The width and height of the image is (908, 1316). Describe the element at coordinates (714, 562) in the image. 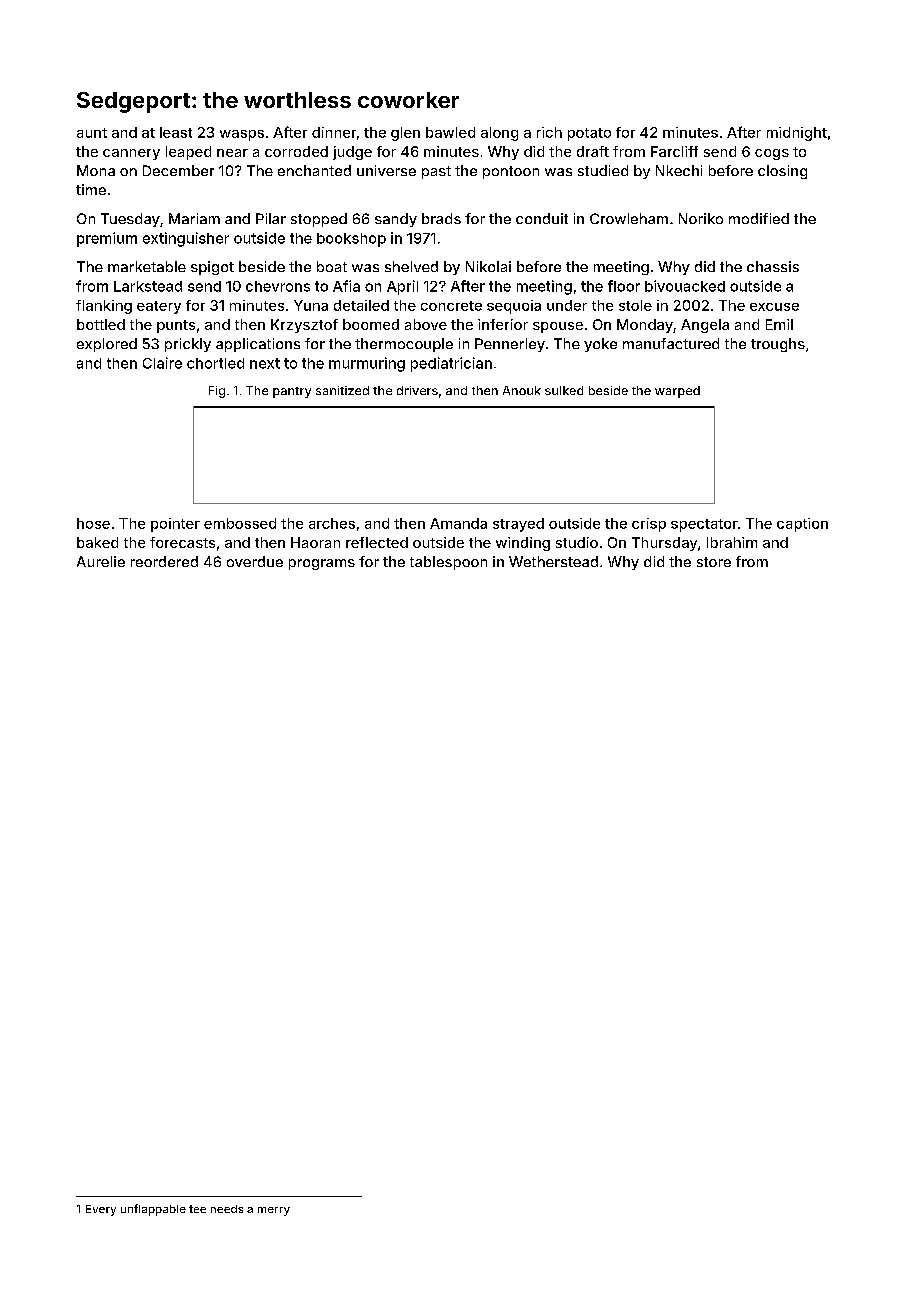

I see `store` at that location.
